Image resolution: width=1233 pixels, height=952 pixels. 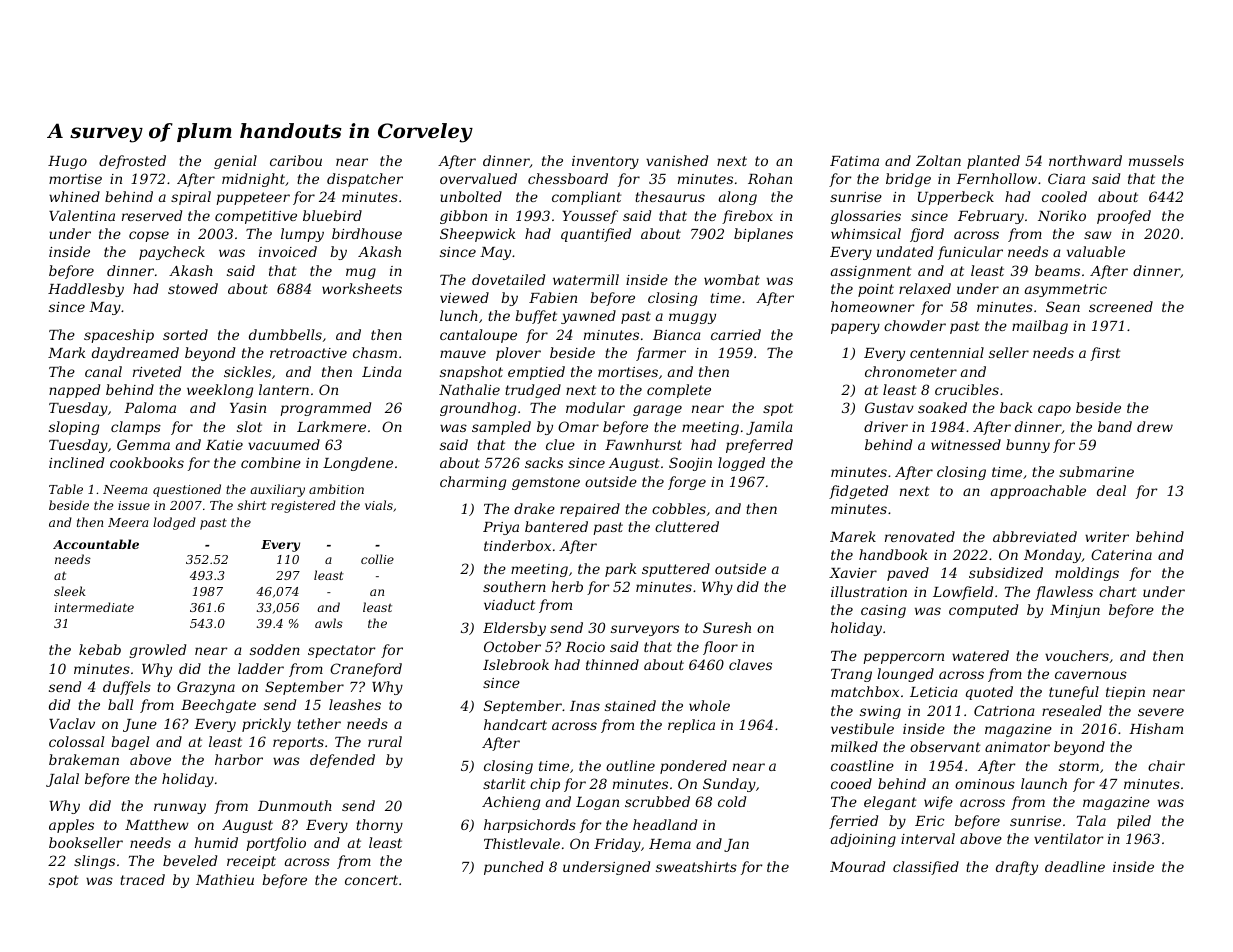 What do you see at coordinates (630, 705) in the page?
I see `stained` at bounding box center [630, 705].
